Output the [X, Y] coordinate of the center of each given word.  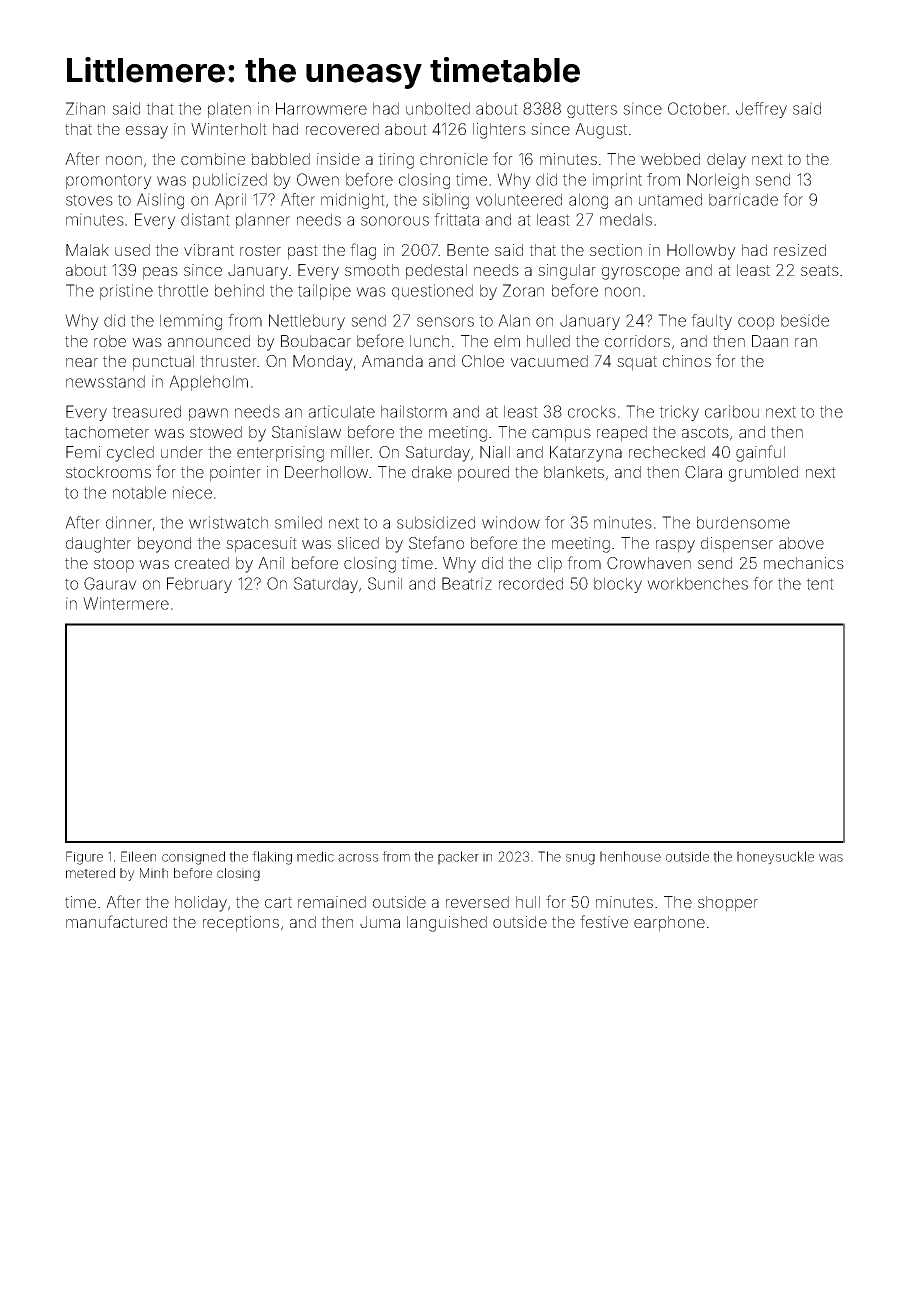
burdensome [743, 522]
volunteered [519, 199]
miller [351, 452]
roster [260, 250]
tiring [396, 161]
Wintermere [126, 603]
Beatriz [467, 583]
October [697, 108]
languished [447, 924]
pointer [235, 474]
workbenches [697, 583]
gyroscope [641, 273]
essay [147, 132]
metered [90, 873]
